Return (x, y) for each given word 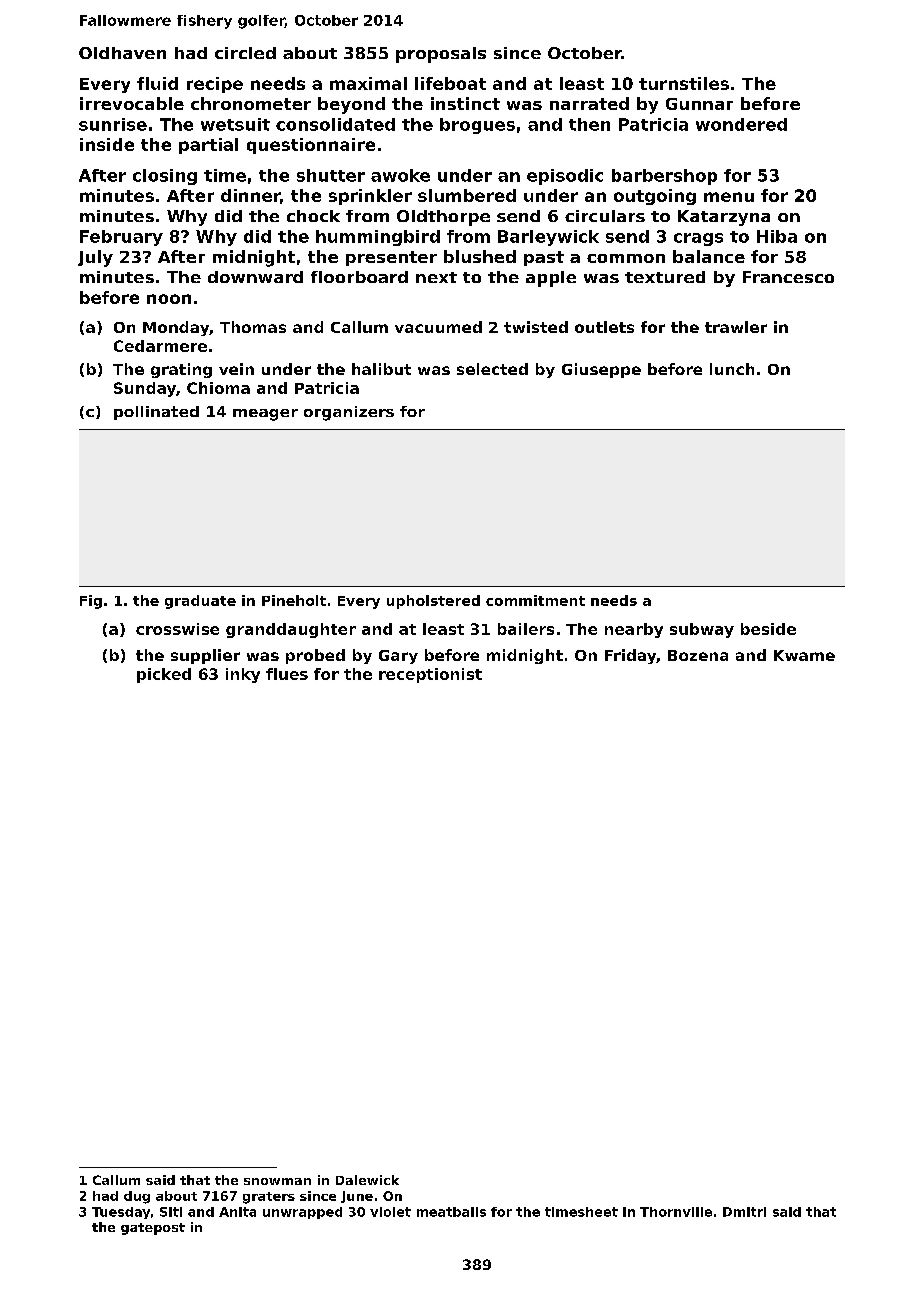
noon (169, 299)
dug (137, 1197)
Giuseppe (601, 370)
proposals (441, 55)
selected (492, 369)
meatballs (451, 1212)
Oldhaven (122, 53)
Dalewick (367, 1180)
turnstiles (684, 83)
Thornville (676, 1212)
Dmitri (744, 1212)
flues (287, 674)
